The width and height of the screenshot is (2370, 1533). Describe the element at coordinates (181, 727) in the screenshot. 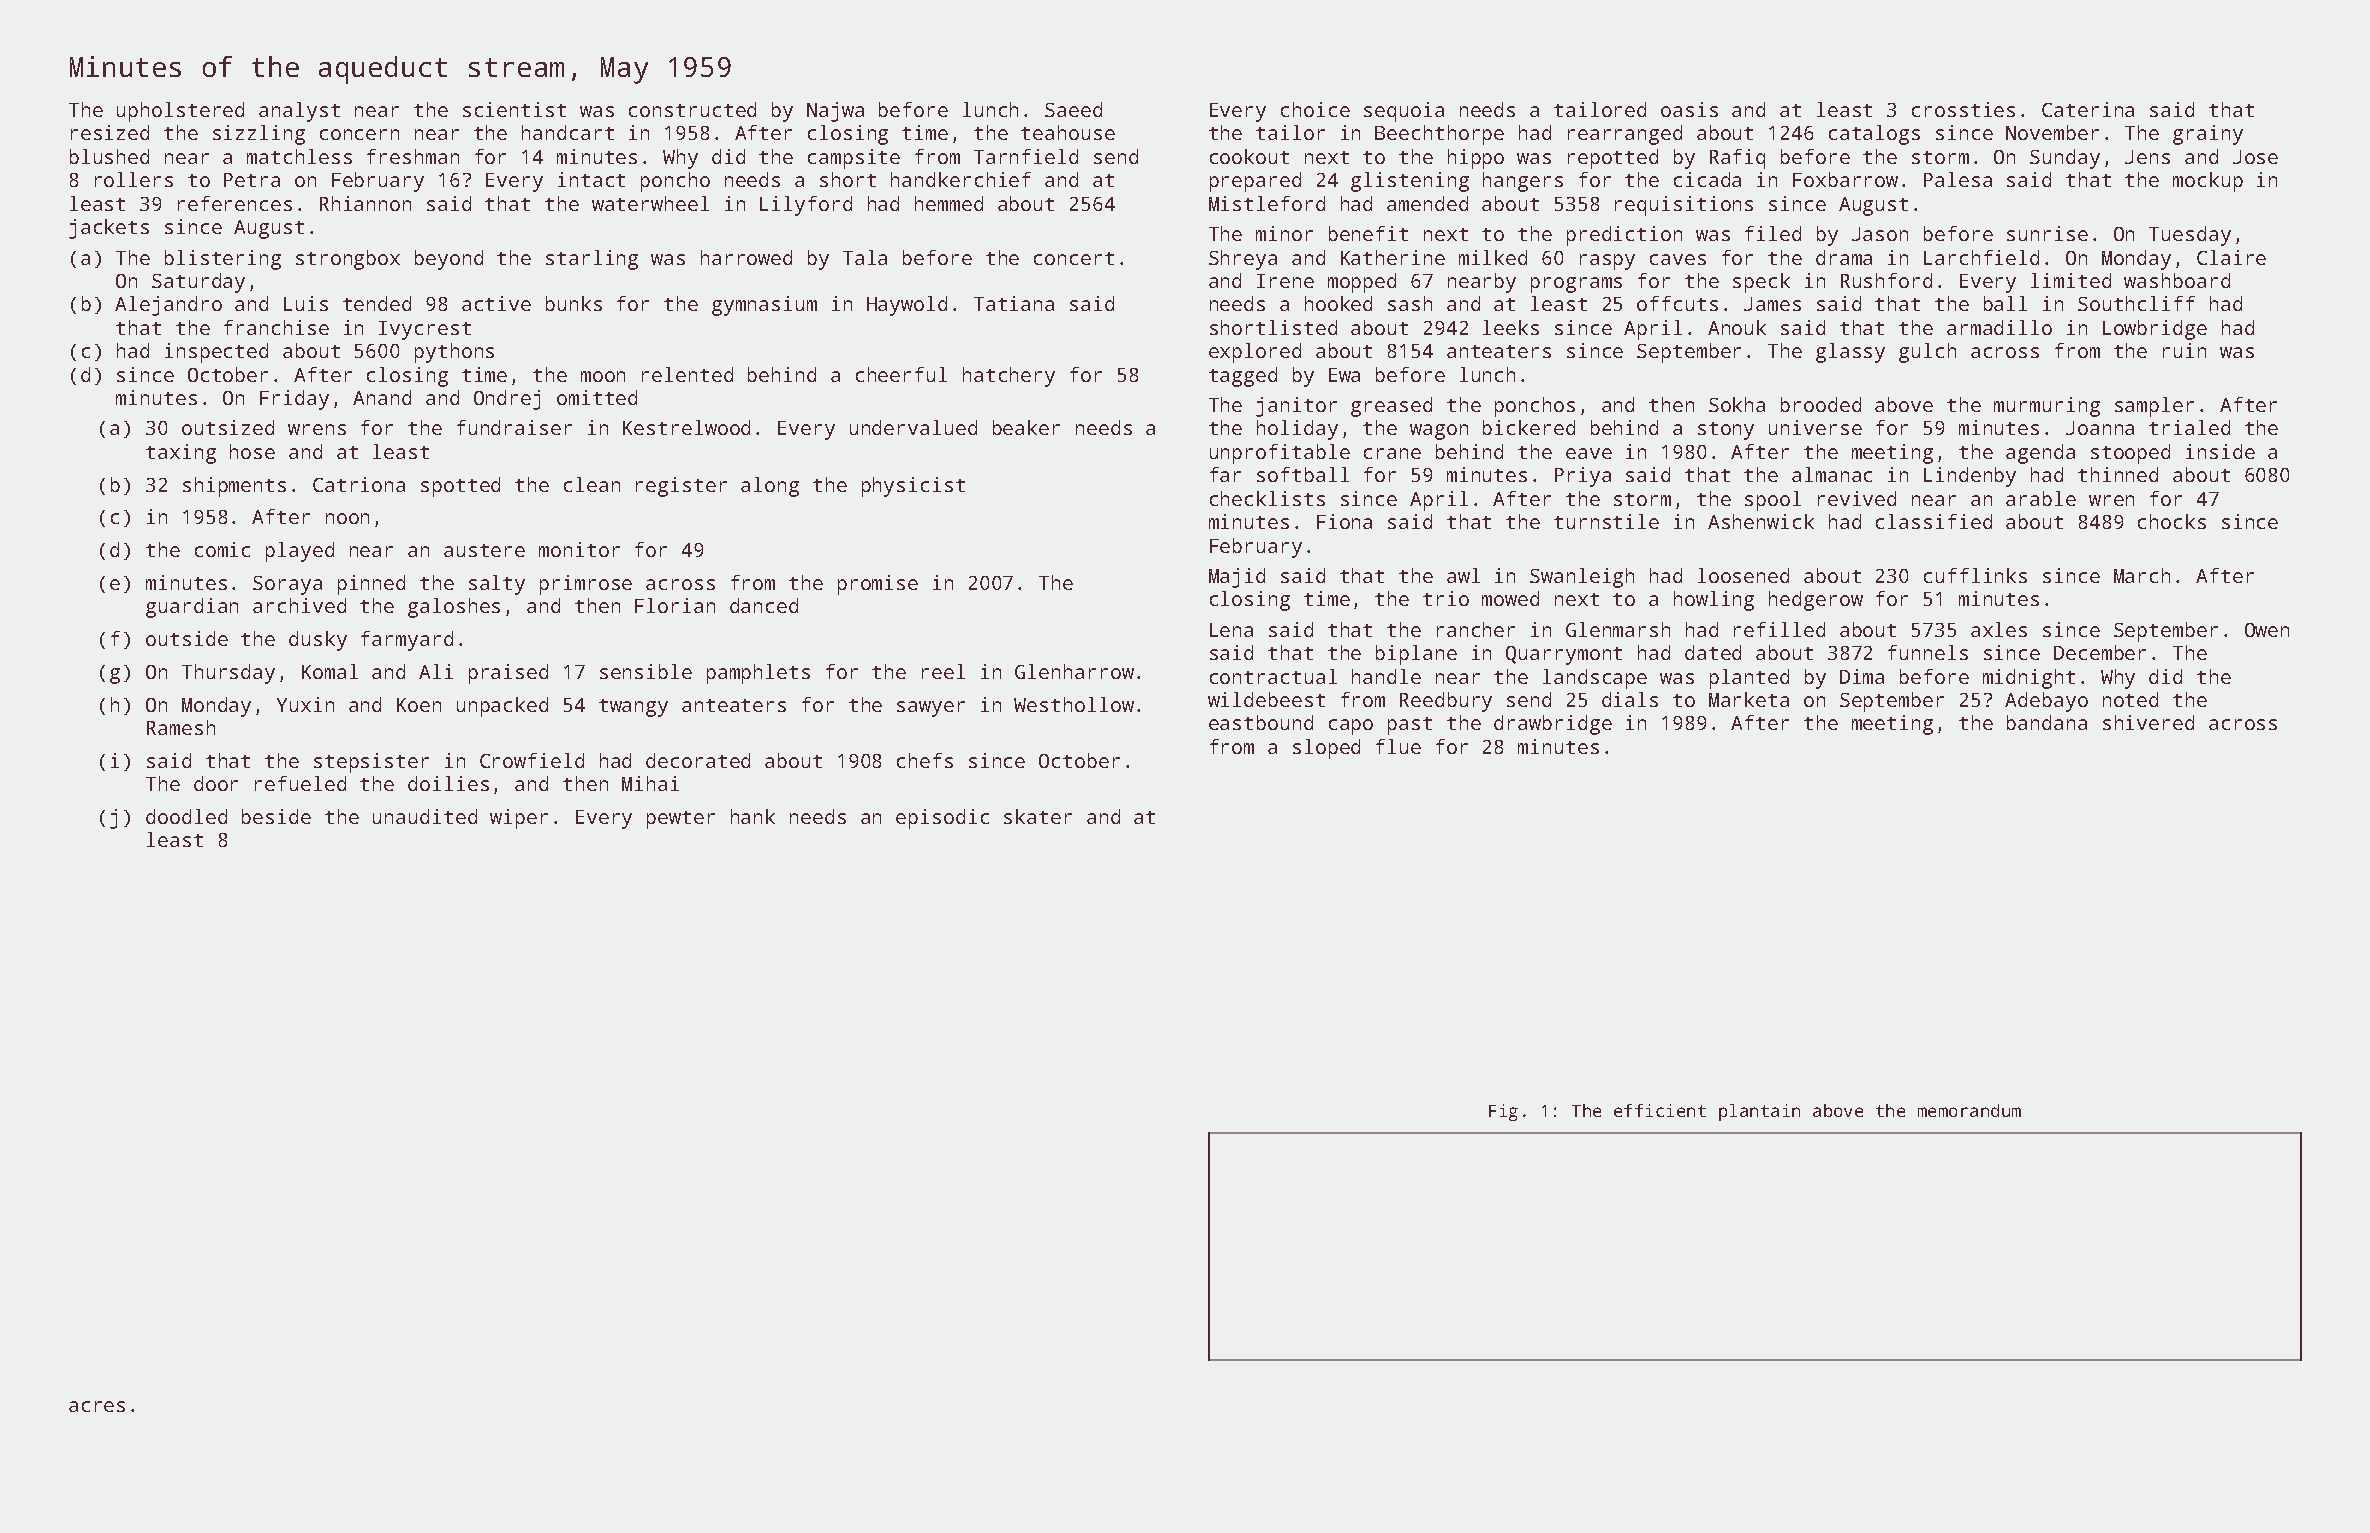

I see `Ramesh` at that location.
